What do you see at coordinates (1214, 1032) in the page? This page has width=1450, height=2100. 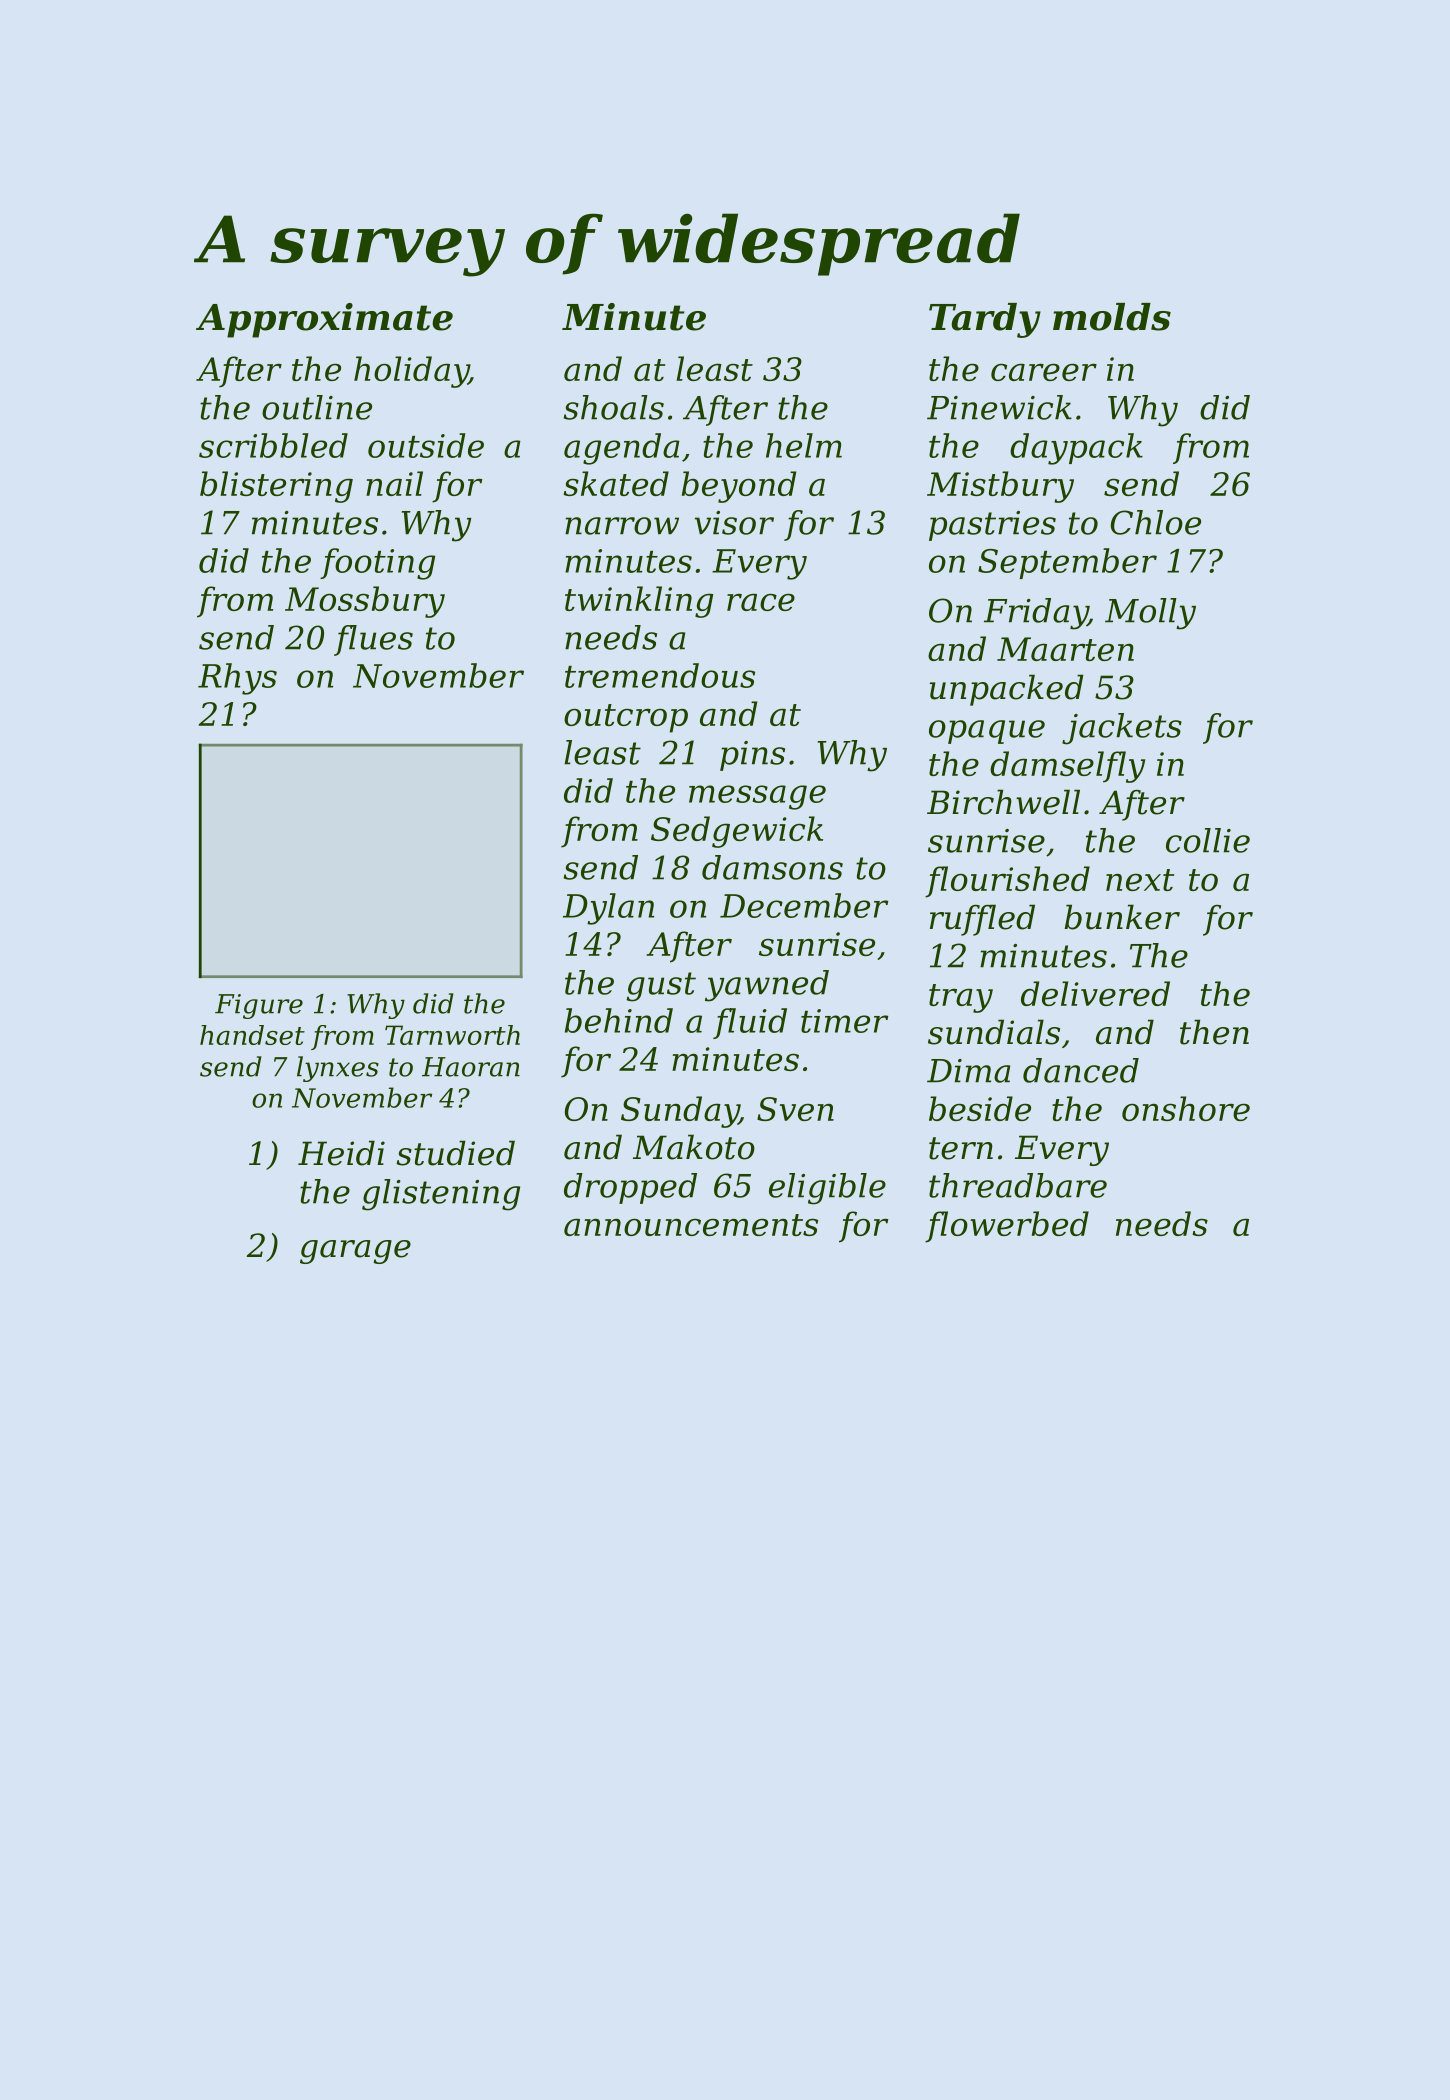 I see `then` at bounding box center [1214, 1032].
